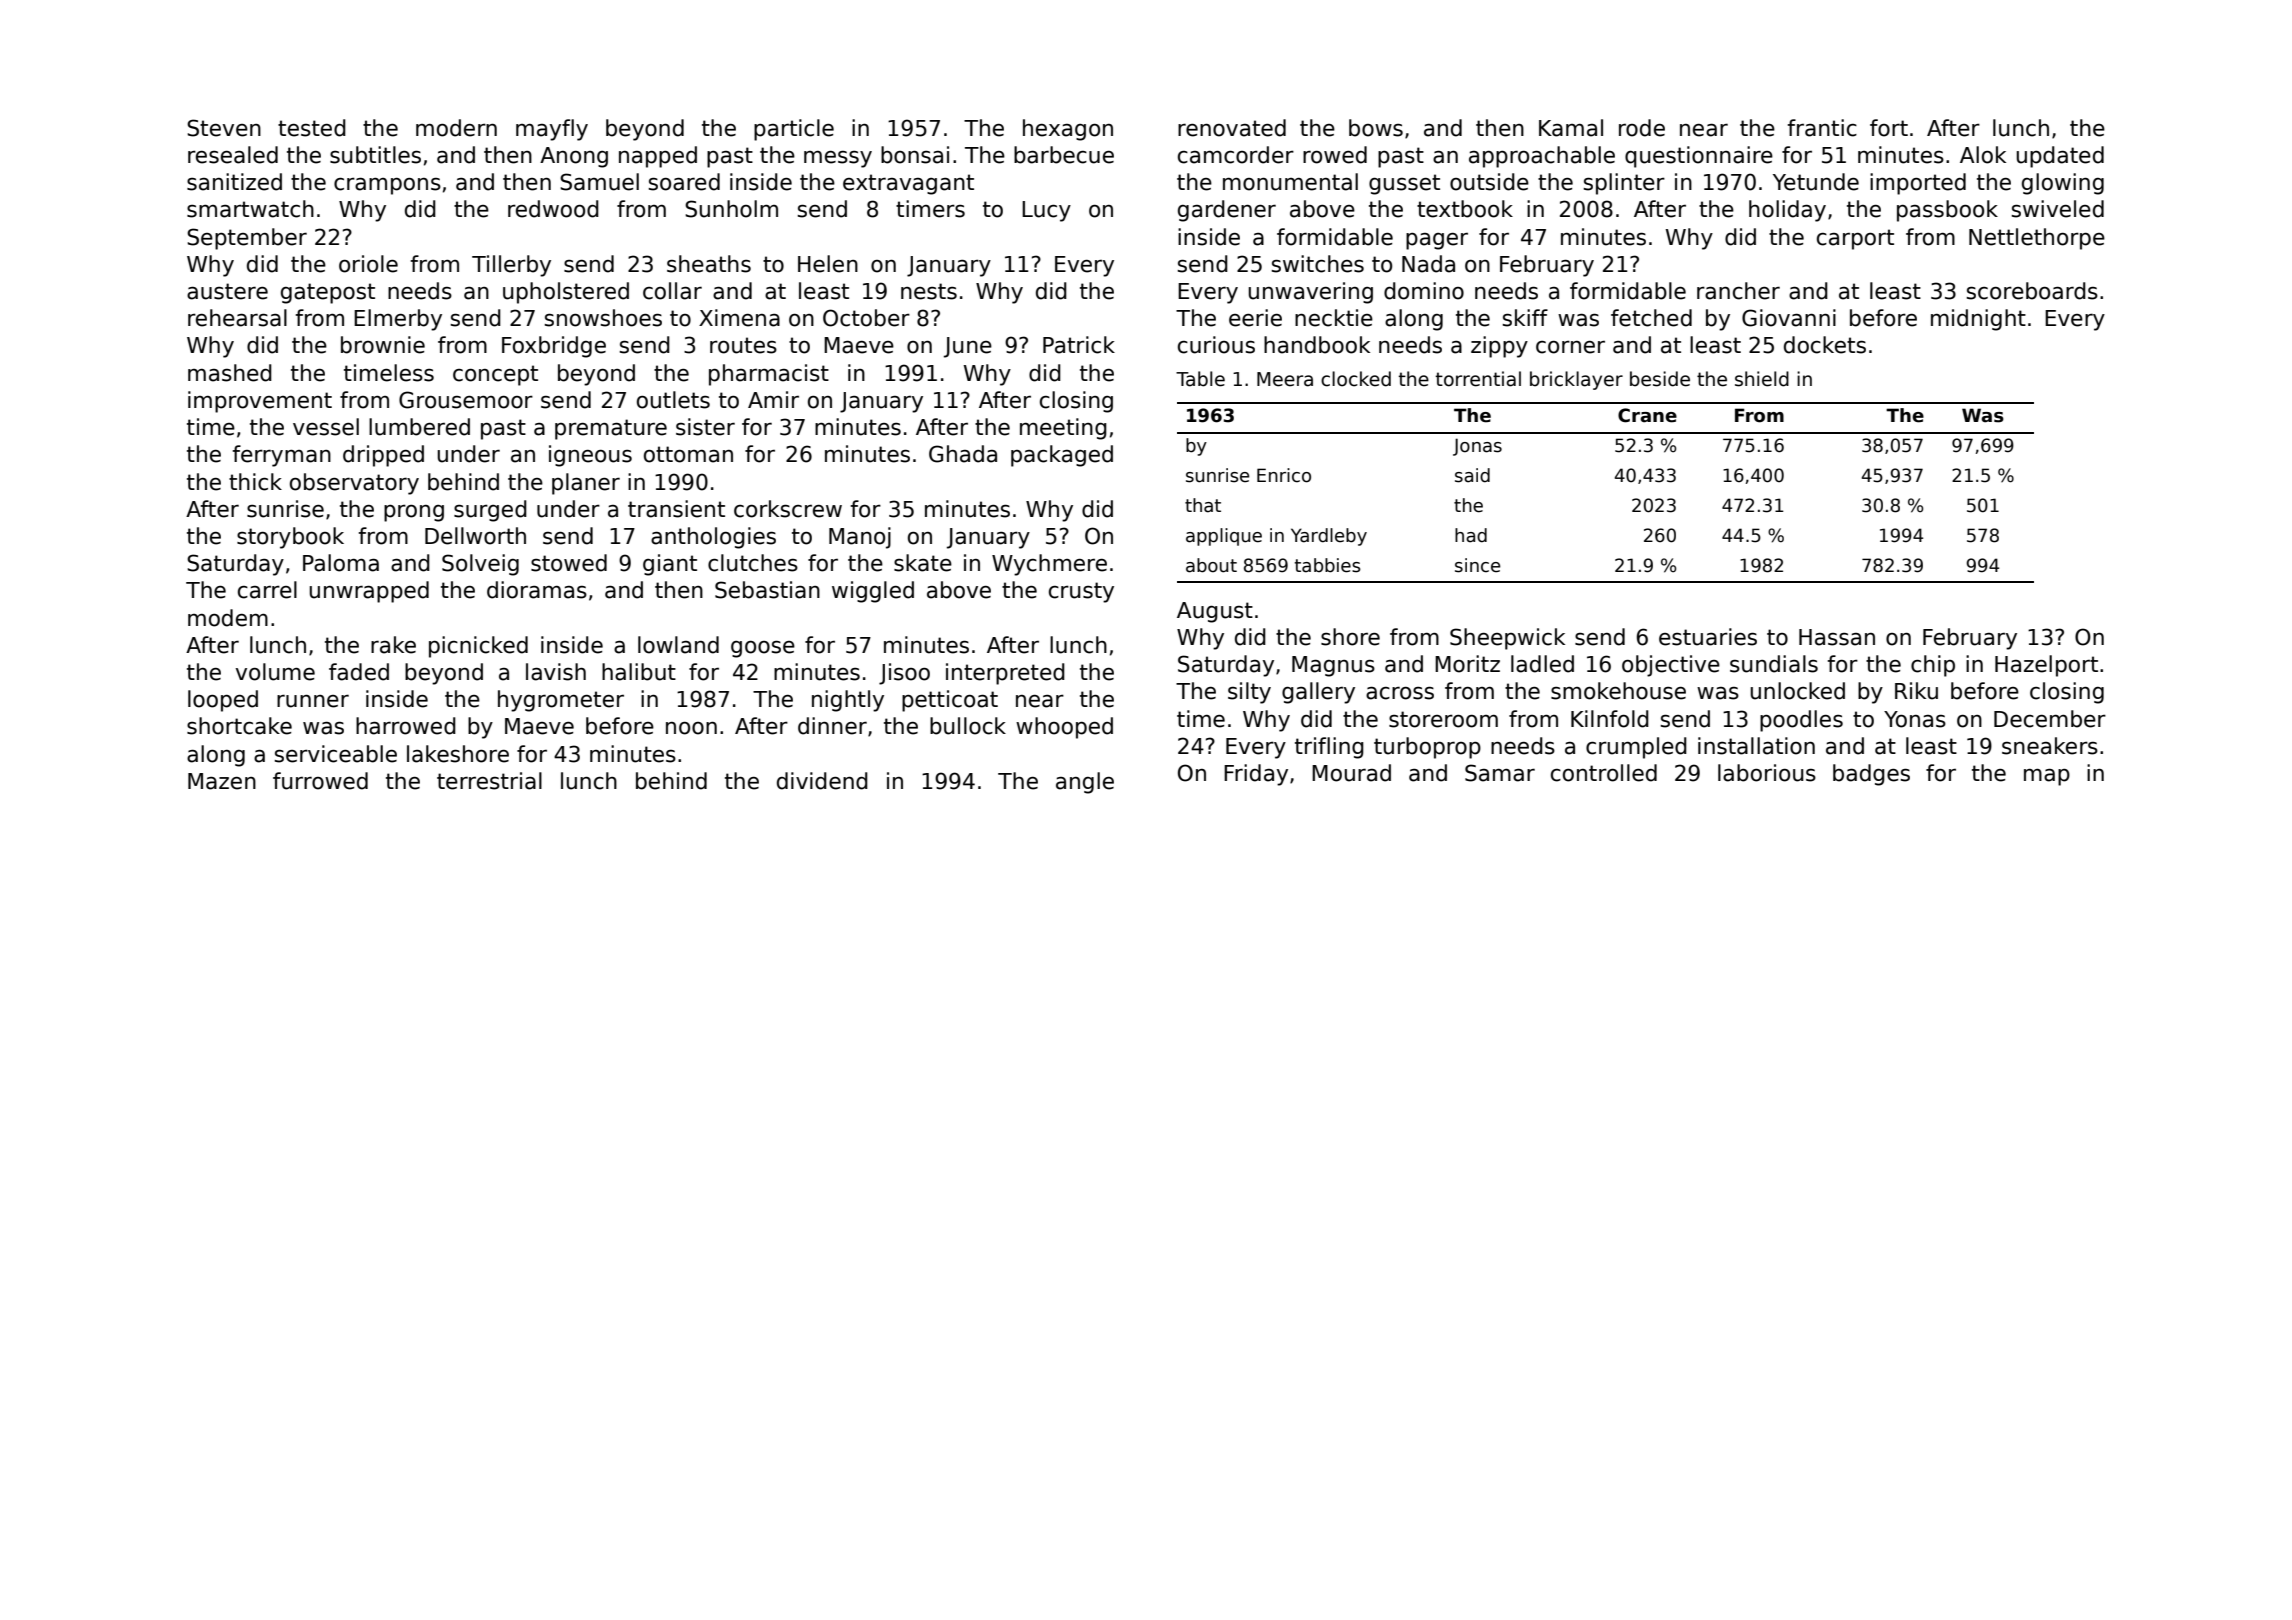 The image size is (2292, 1620). What do you see at coordinates (328, 293) in the screenshot?
I see `gatepost` at bounding box center [328, 293].
